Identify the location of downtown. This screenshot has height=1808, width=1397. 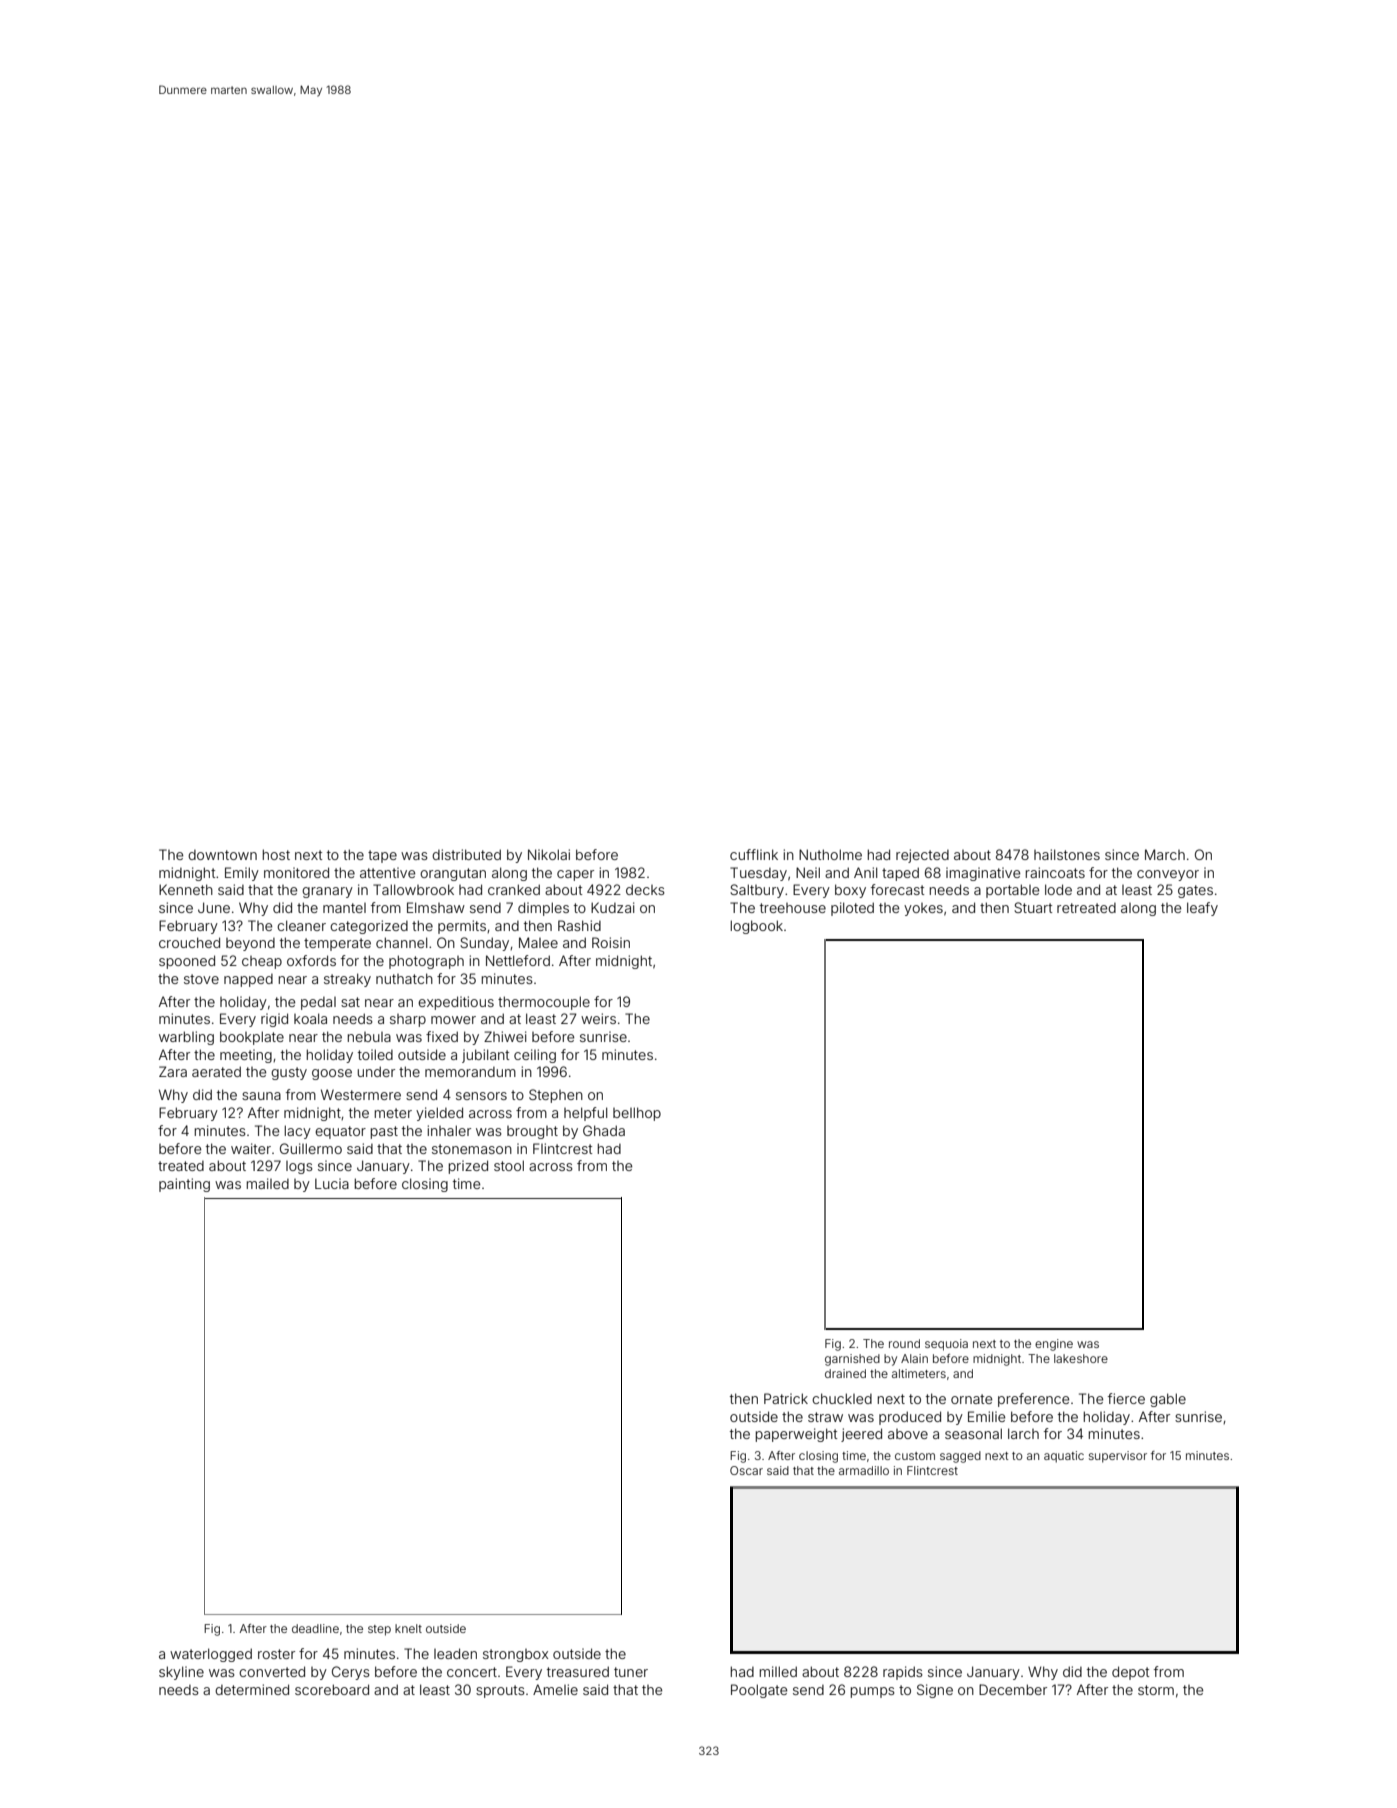
(222, 855).
